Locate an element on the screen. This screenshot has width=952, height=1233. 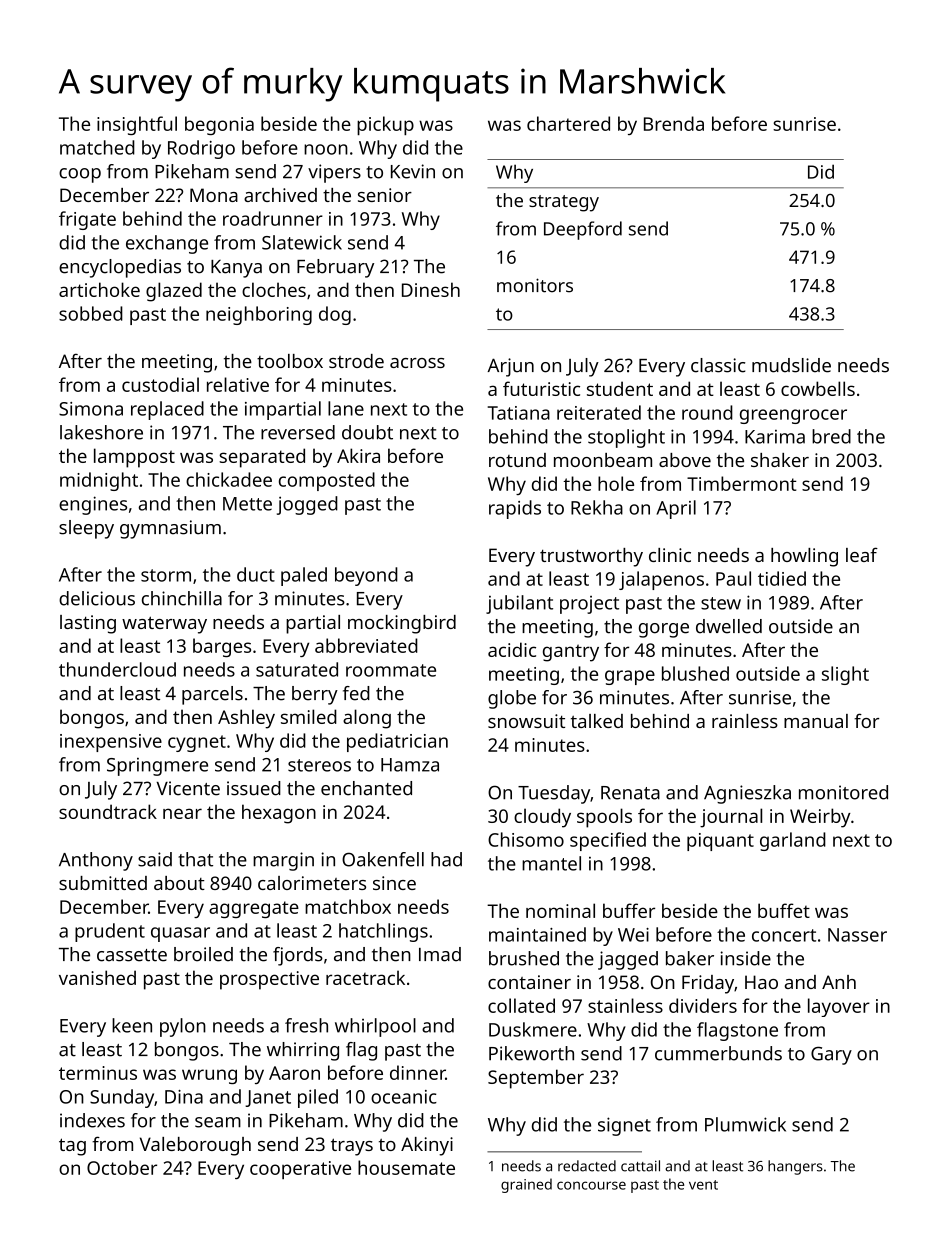
monitors is located at coordinates (535, 285).
